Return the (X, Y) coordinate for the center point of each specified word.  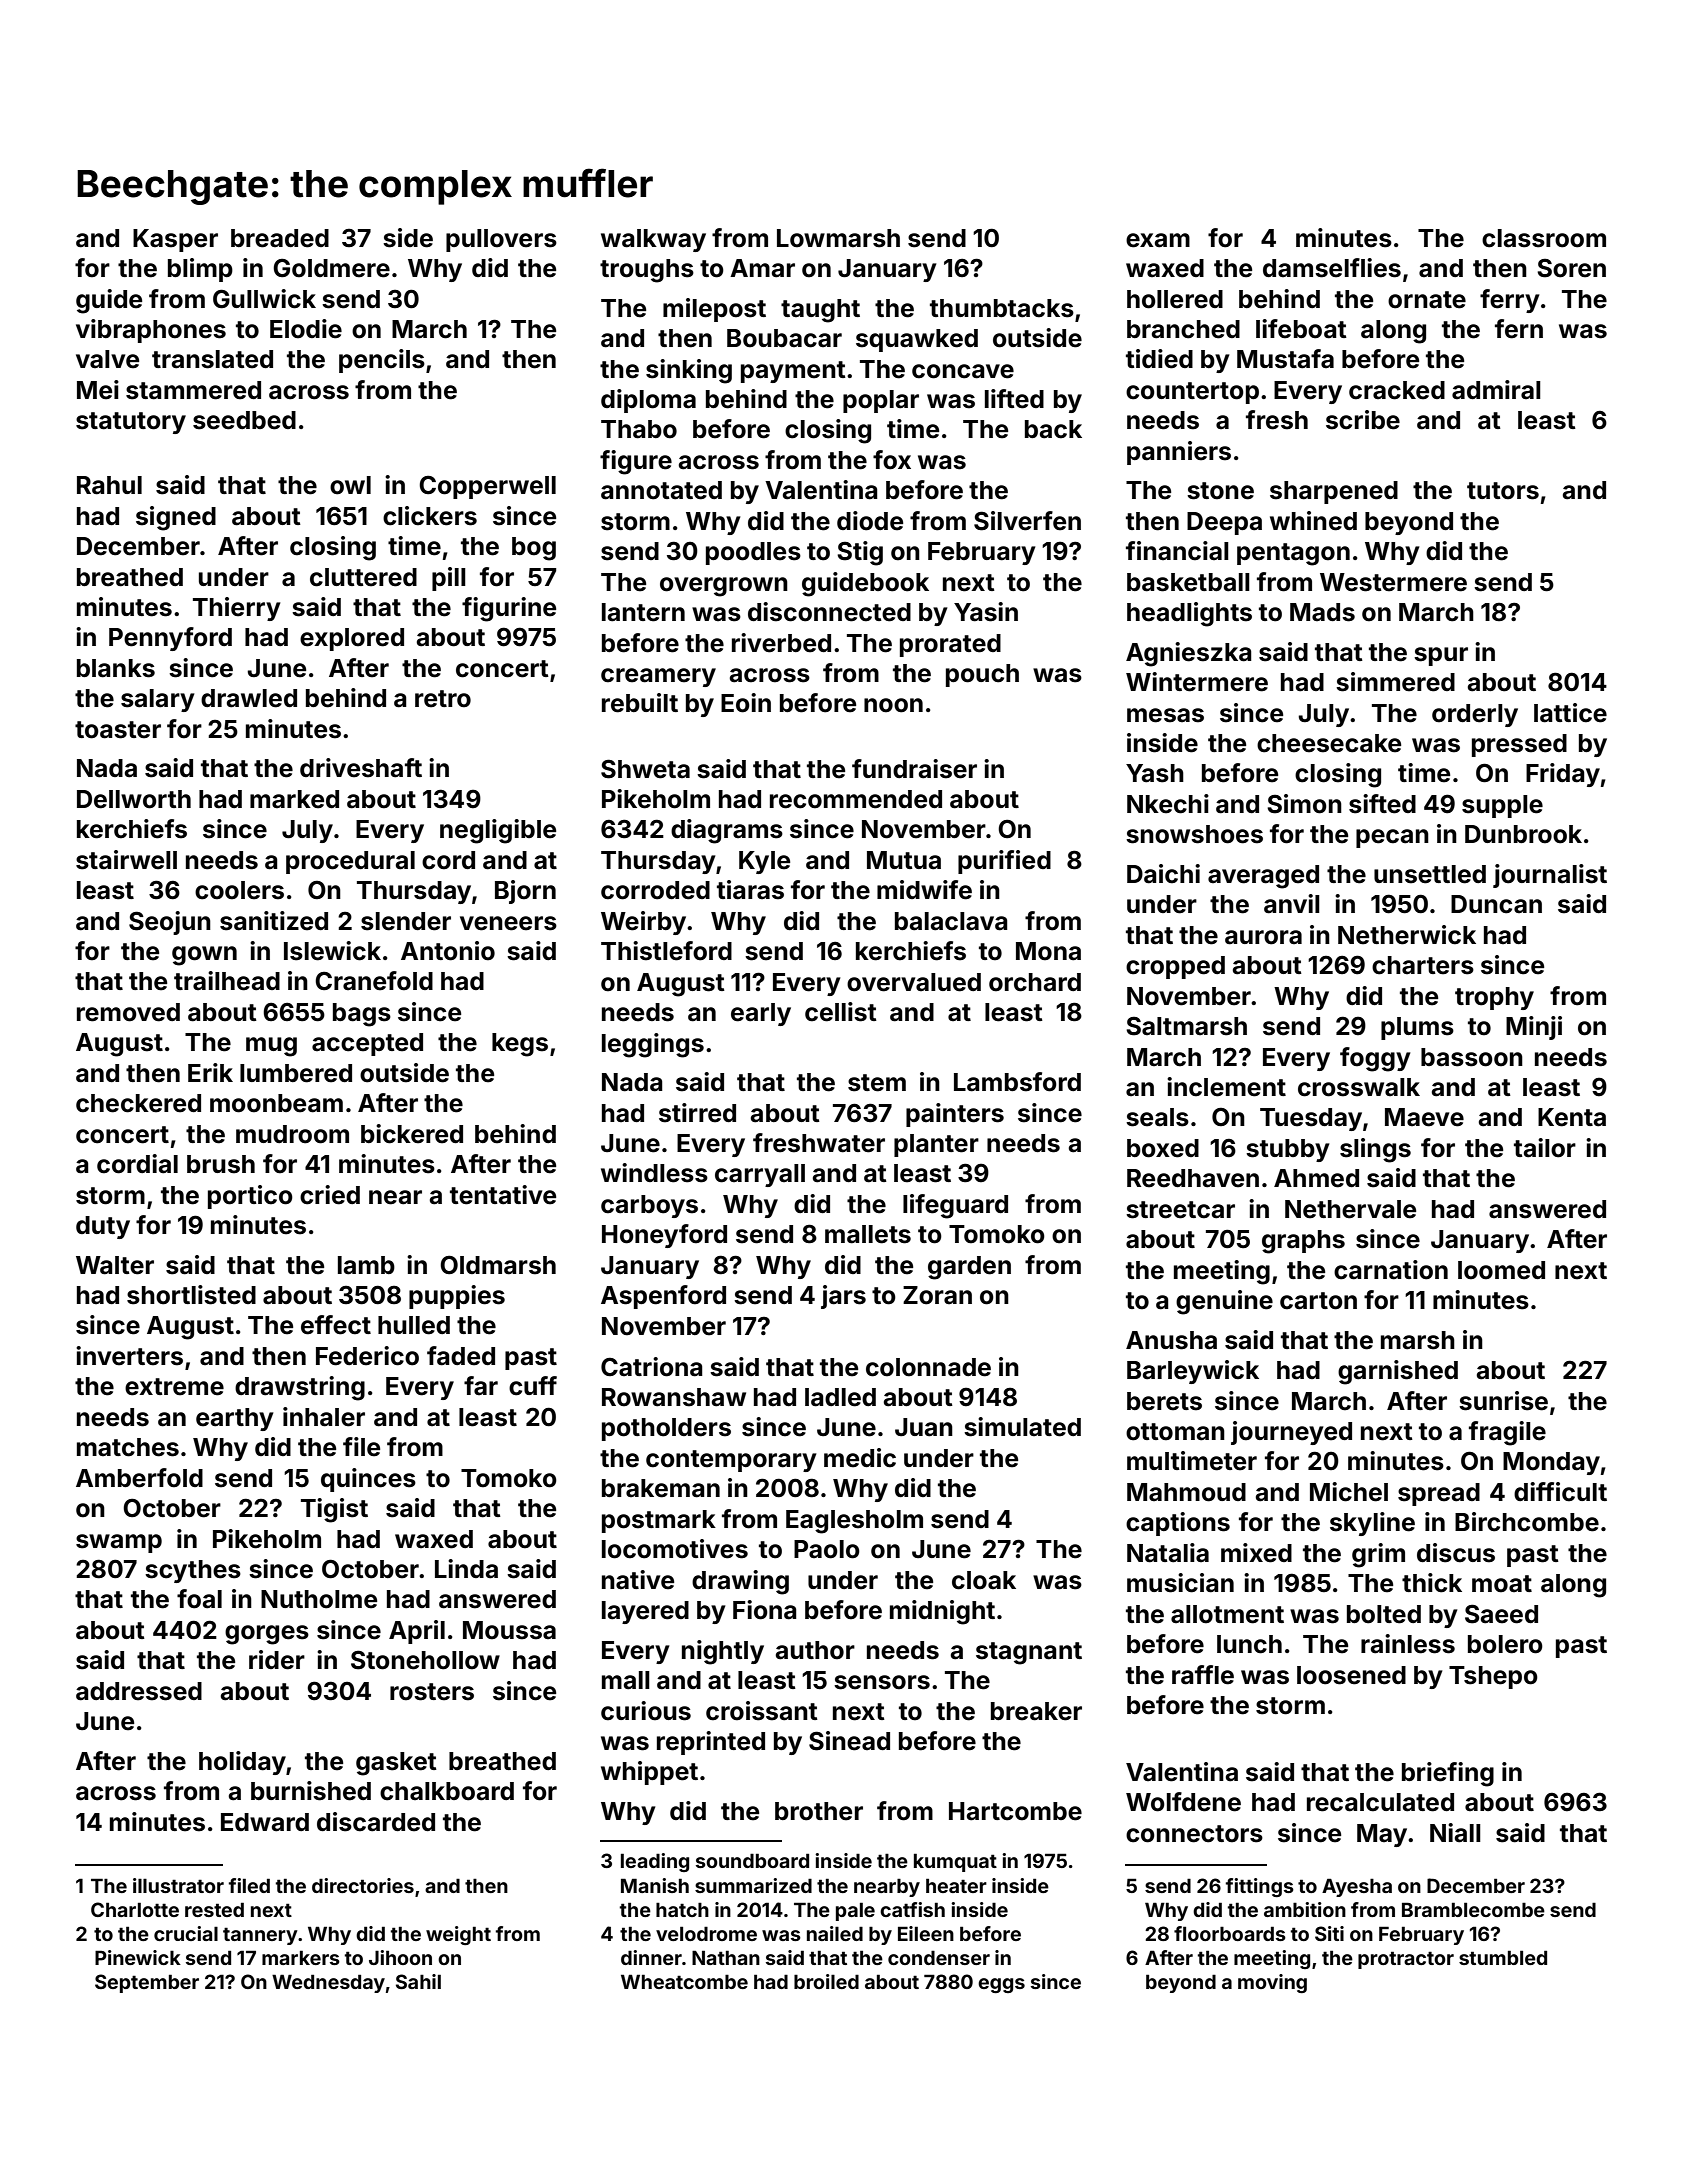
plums (1417, 1028)
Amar (762, 268)
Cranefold (374, 981)
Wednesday (328, 1983)
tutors (1503, 491)
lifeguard (955, 1206)
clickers (430, 516)
